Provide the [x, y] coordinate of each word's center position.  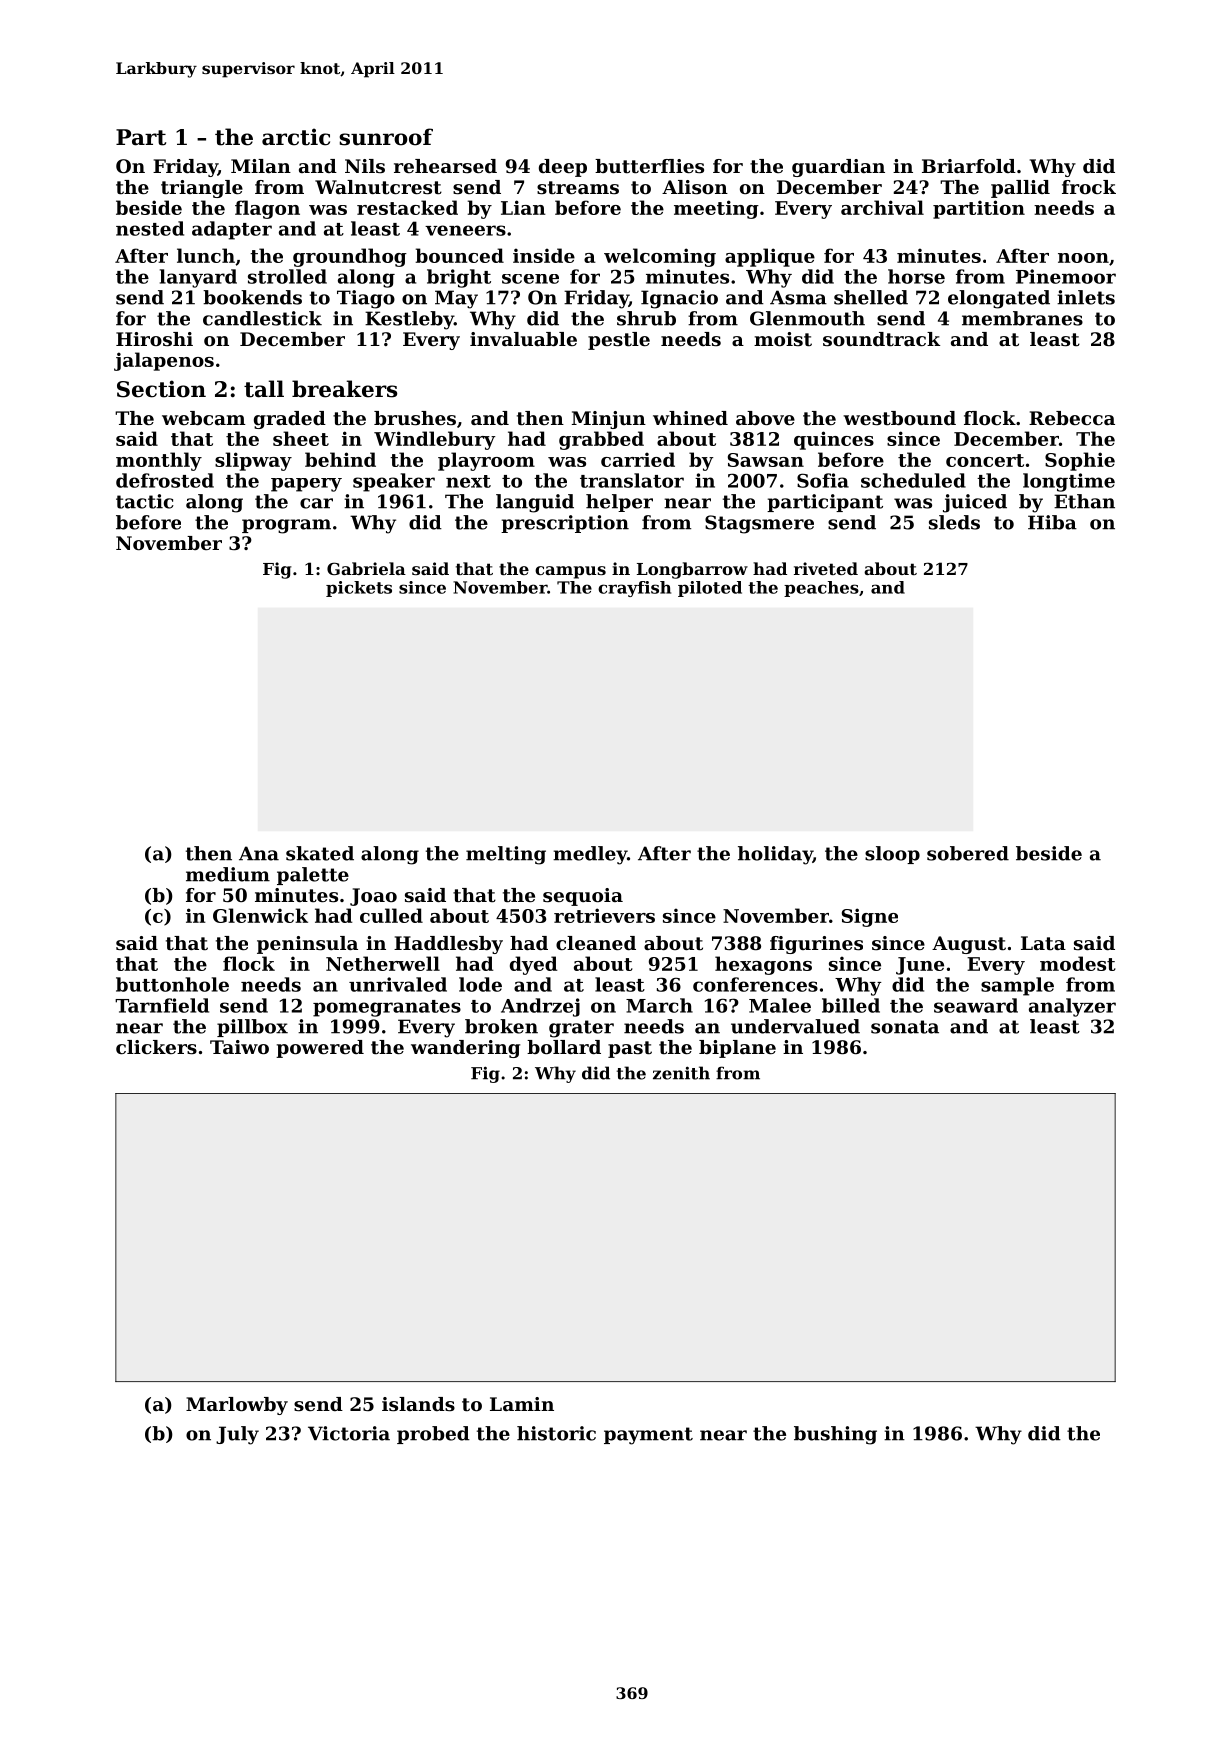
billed [851, 1005]
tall [264, 389]
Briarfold [969, 166]
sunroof [386, 137]
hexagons [763, 965]
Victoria [349, 1433]
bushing [835, 1435]
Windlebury [434, 440]
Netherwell [383, 963]
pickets [359, 589]
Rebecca [1072, 418]
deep [563, 168]
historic [556, 1433]
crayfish [634, 589]
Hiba [1052, 522]
